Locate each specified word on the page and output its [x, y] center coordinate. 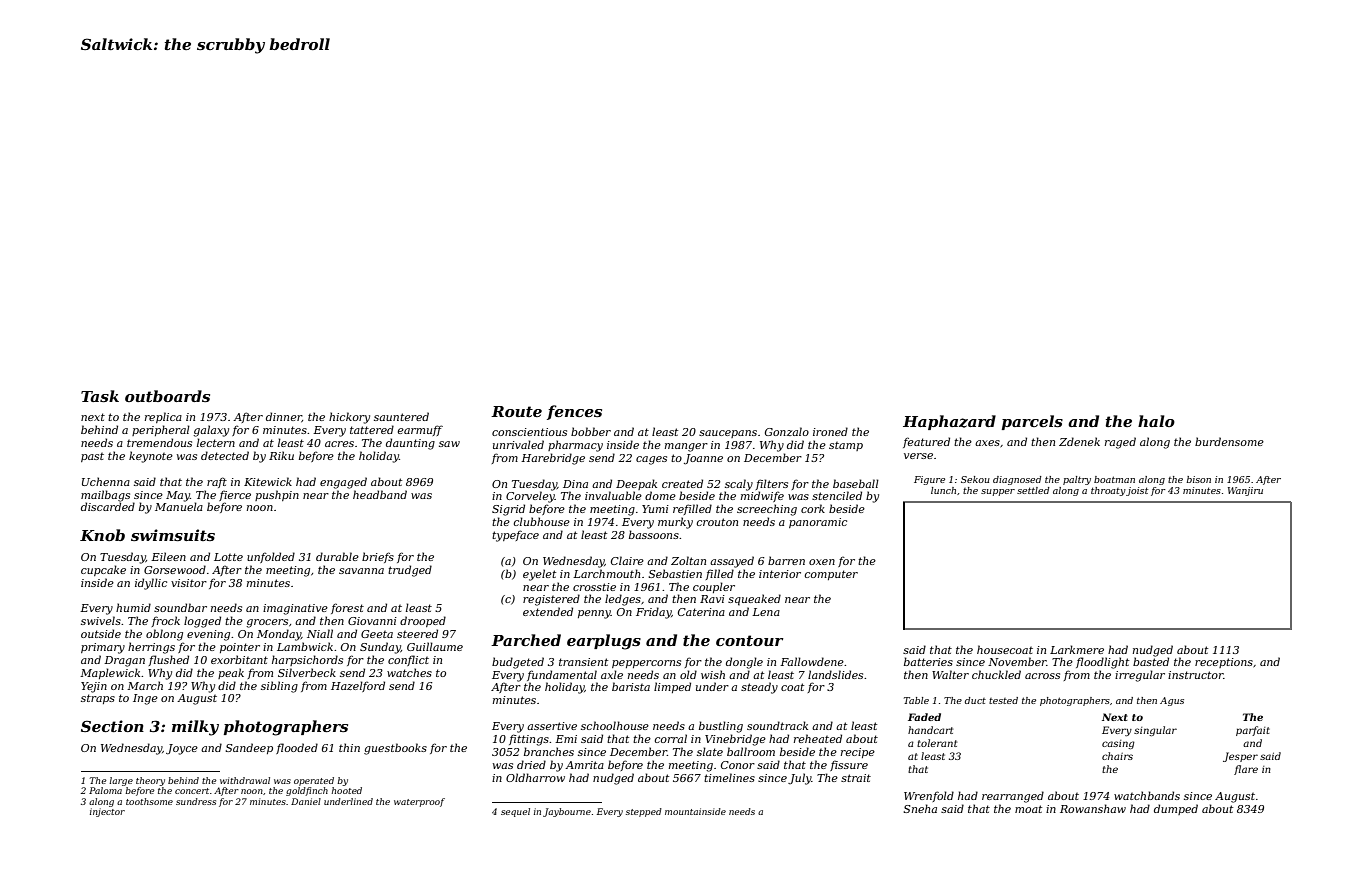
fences [574, 412]
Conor [738, 765]
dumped [1176, 809]
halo [1156, 421]
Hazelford [358, 686]
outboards [167, 396]
